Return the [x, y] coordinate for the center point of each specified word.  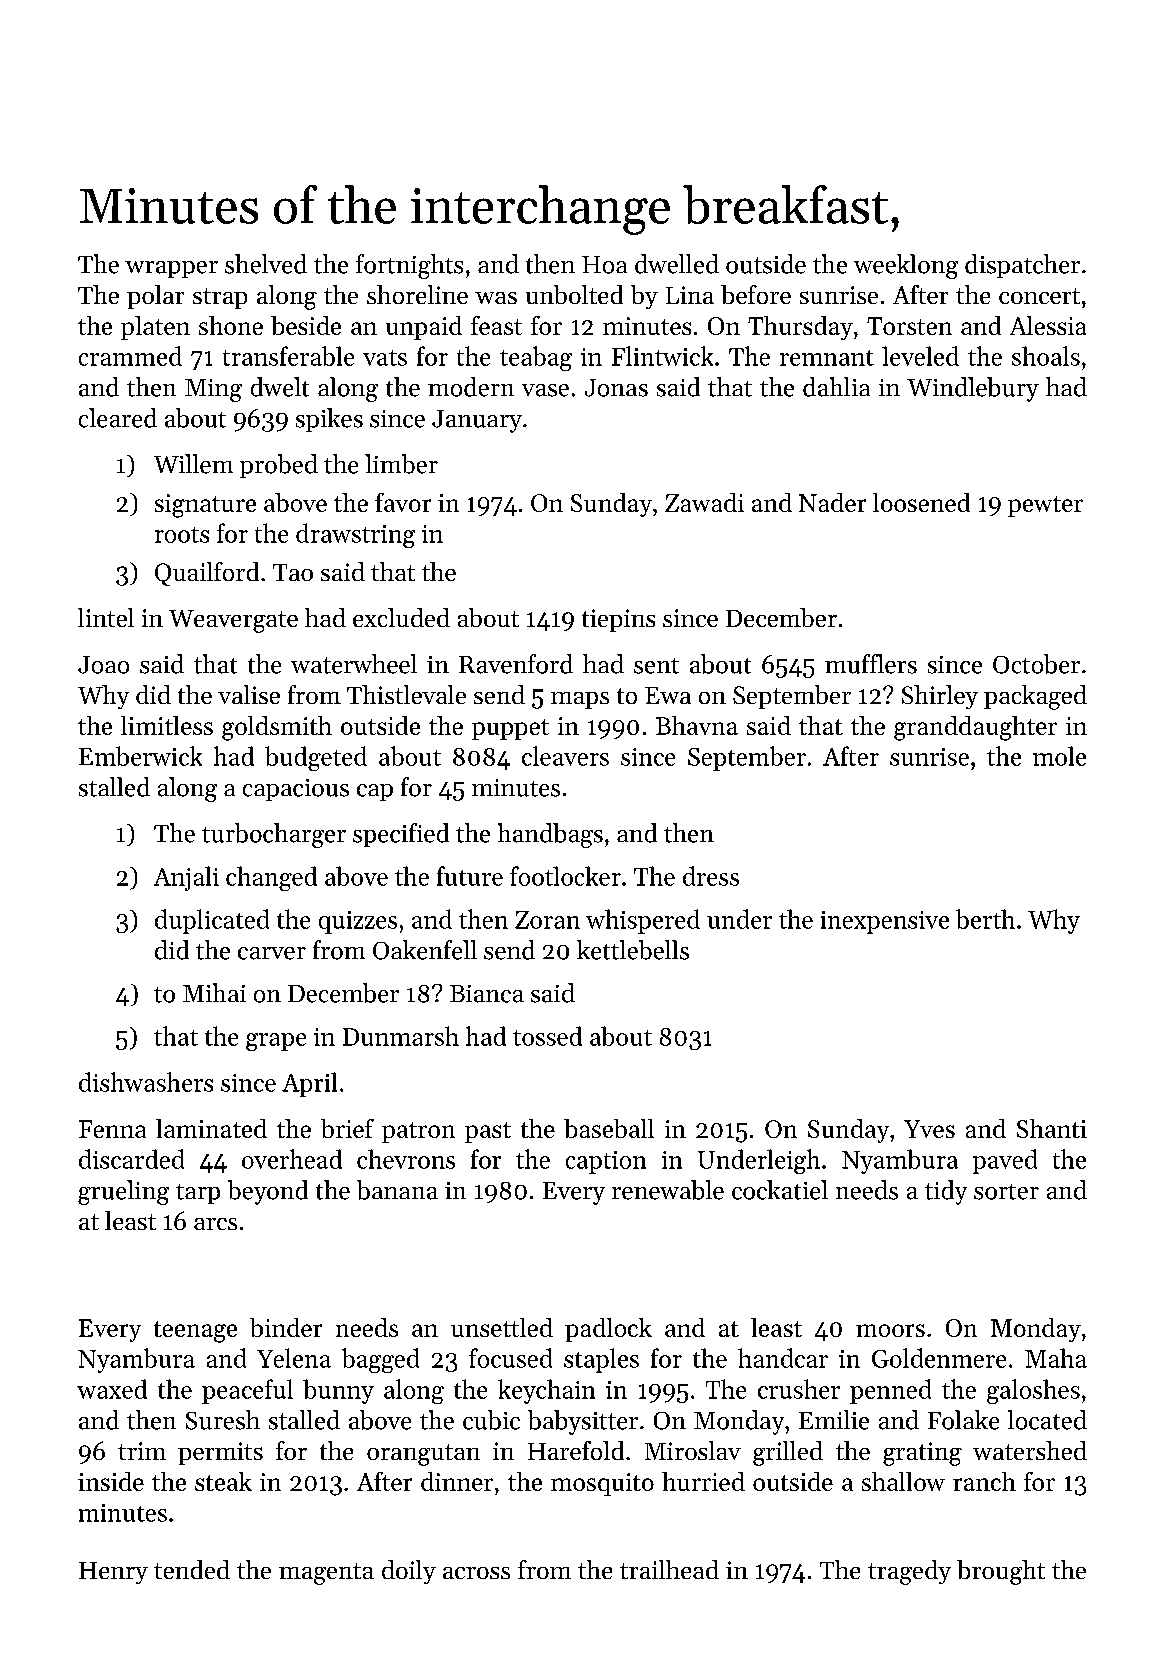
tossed [547, 1036]
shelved [266, 264]
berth [985, 919]
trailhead [669, 1569]
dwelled [677, 264]
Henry [113, 1573]
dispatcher [1022, 266]
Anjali [186, 878]
